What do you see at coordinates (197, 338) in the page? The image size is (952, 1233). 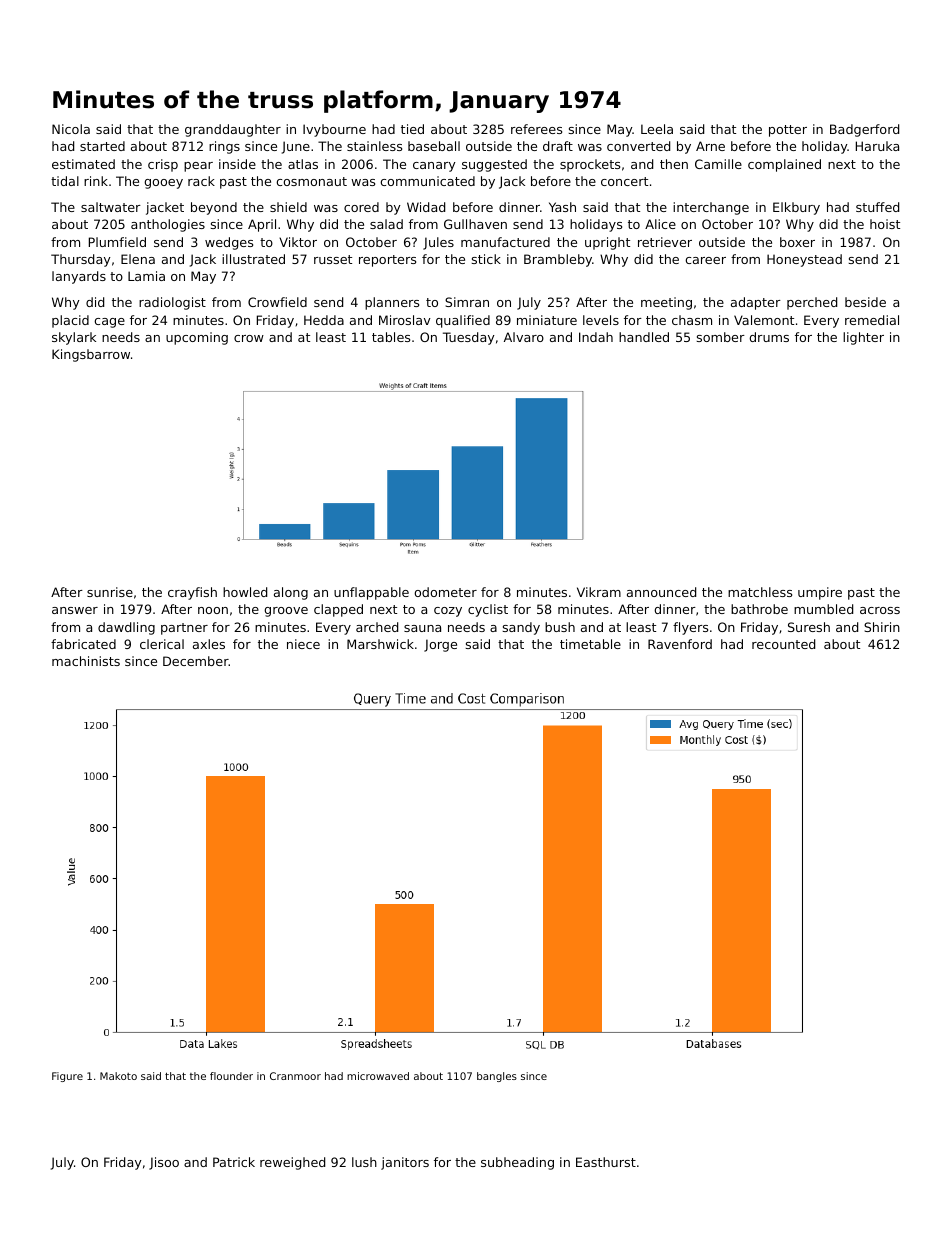 I see `upcoming` at bounding box center [197, 338].
